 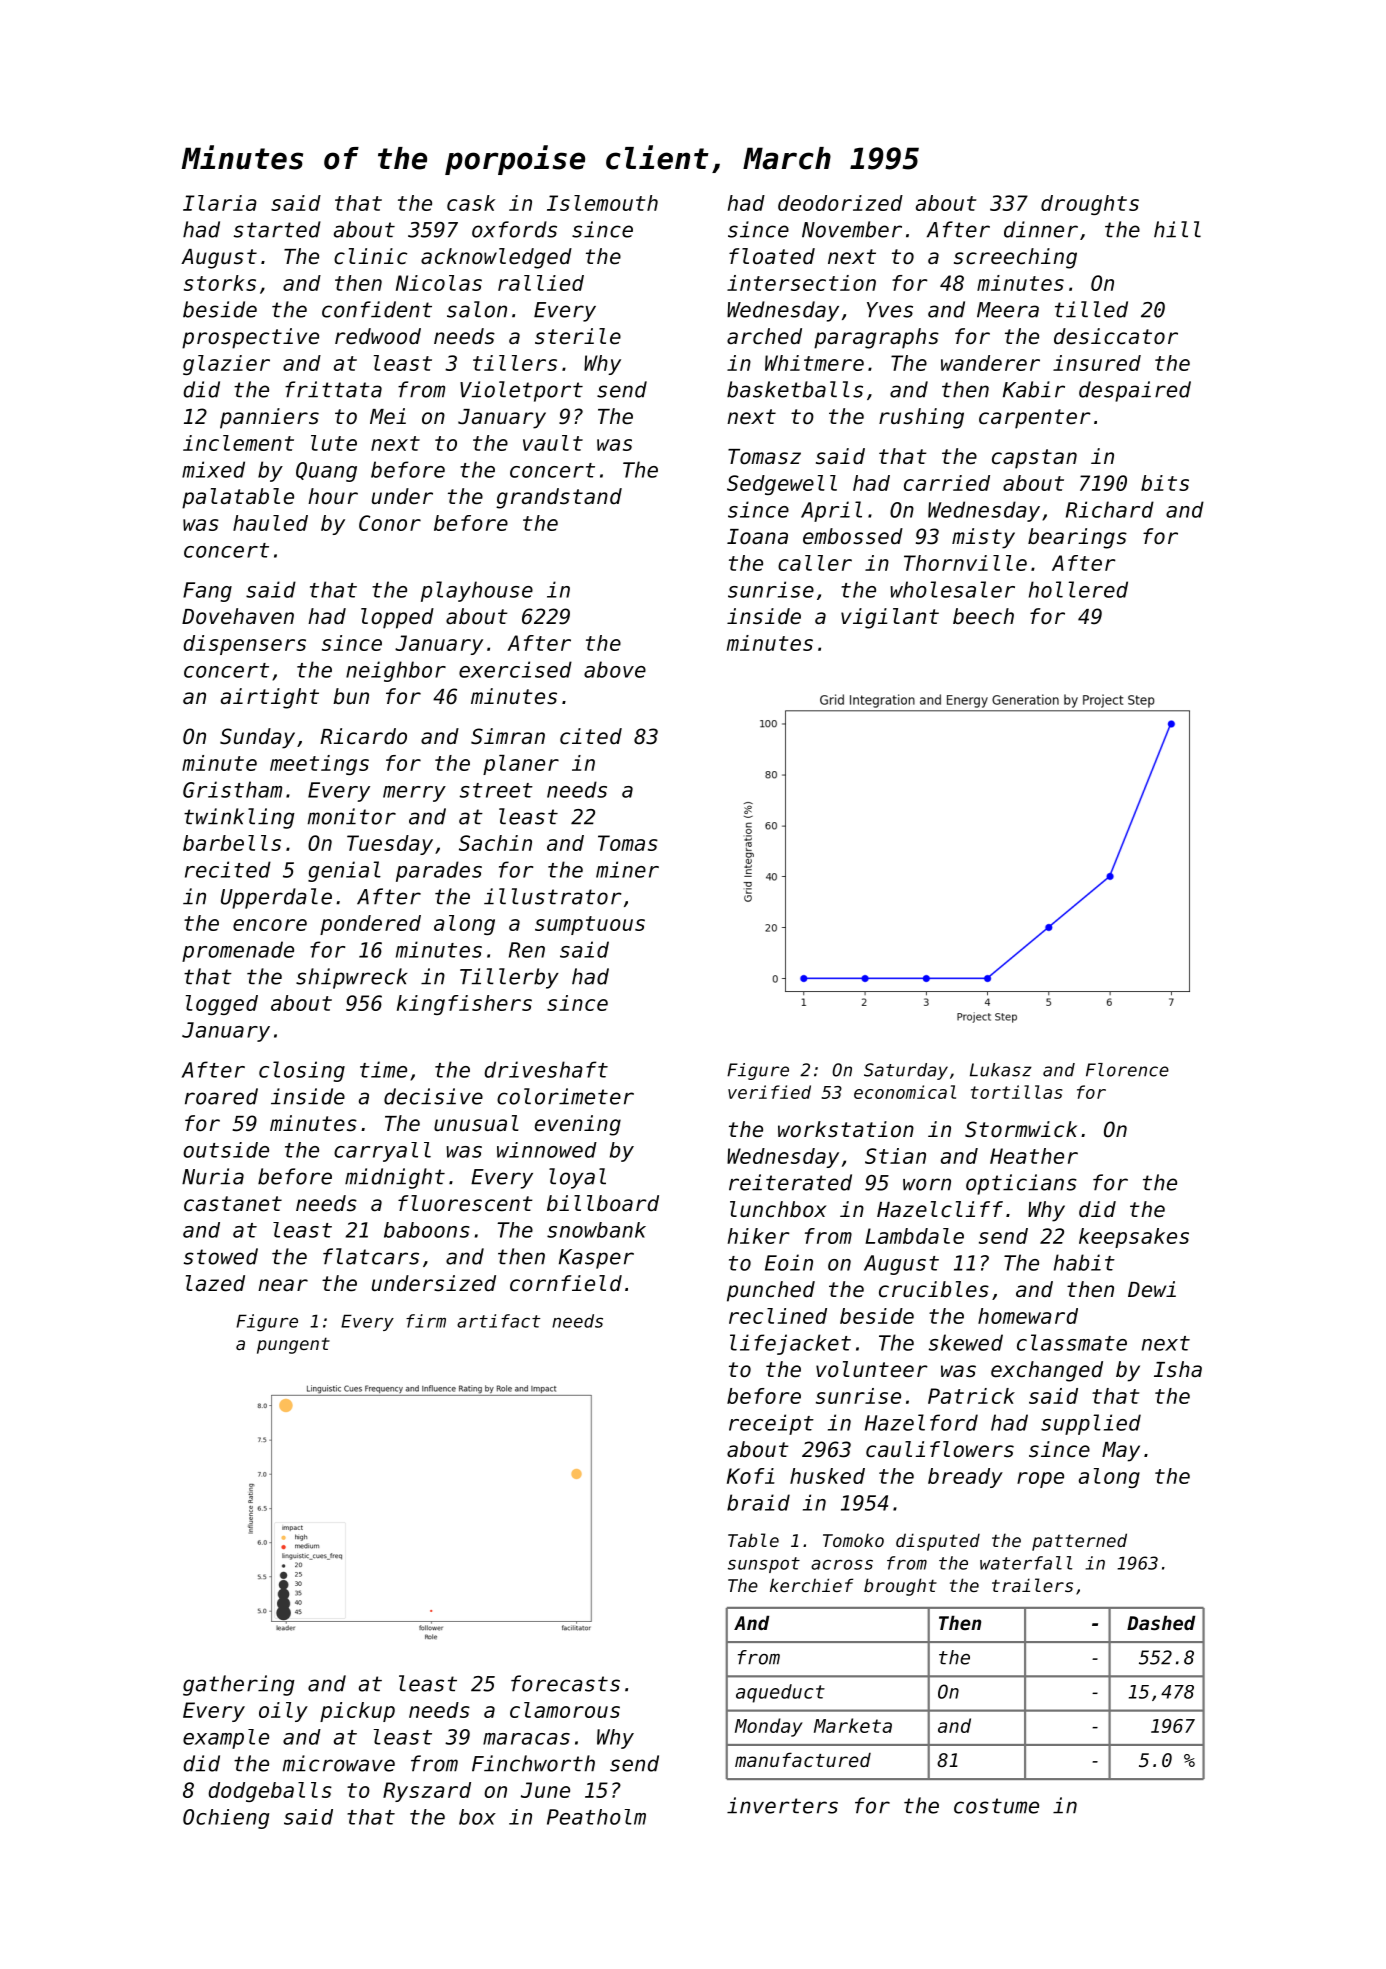 What do you see at coordinates (940, 1449) in the image?
I see `cauliflowers` at bounding box center [940, 1449].
